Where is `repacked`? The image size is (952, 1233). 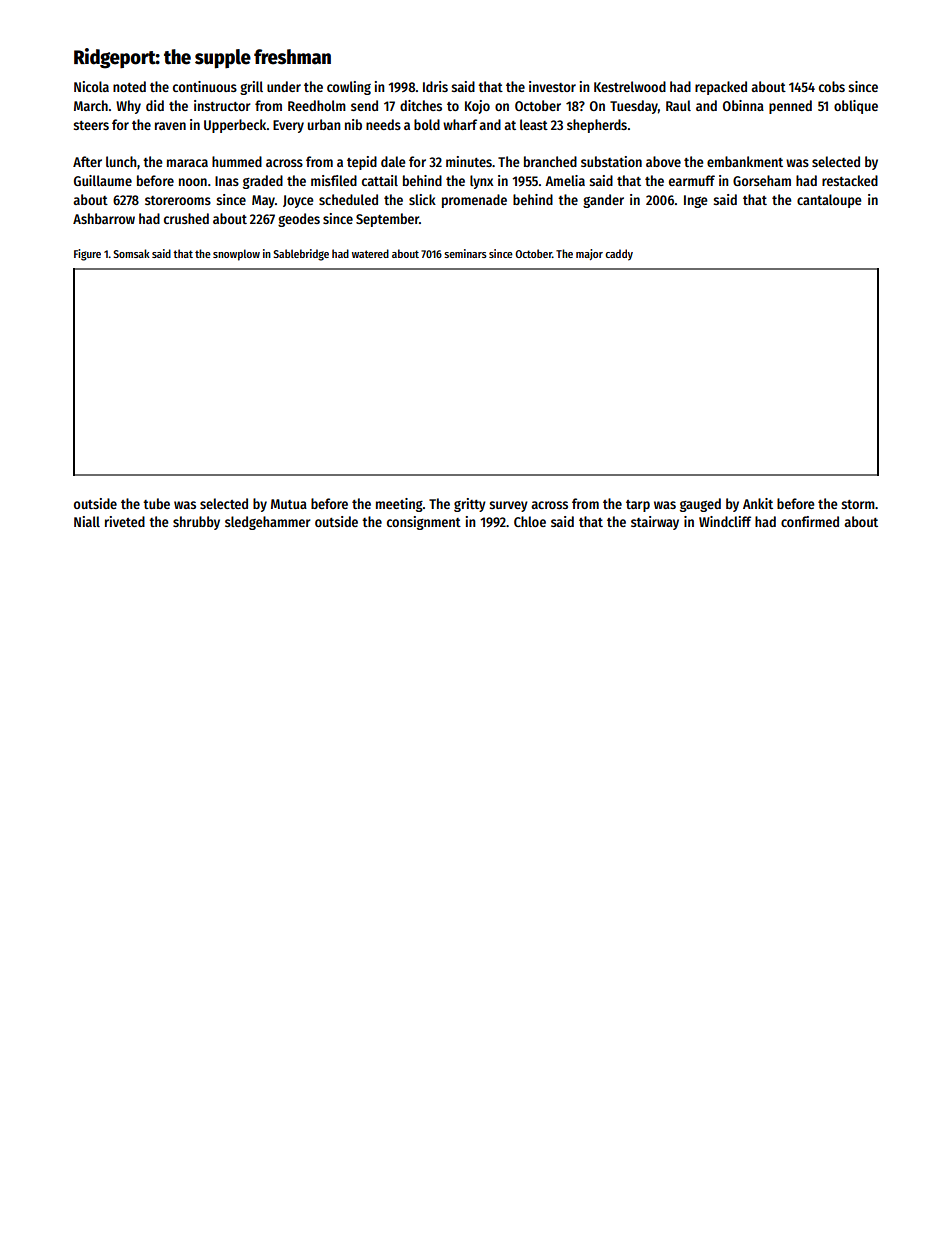
repacked is located at coordinates (721, 88).
